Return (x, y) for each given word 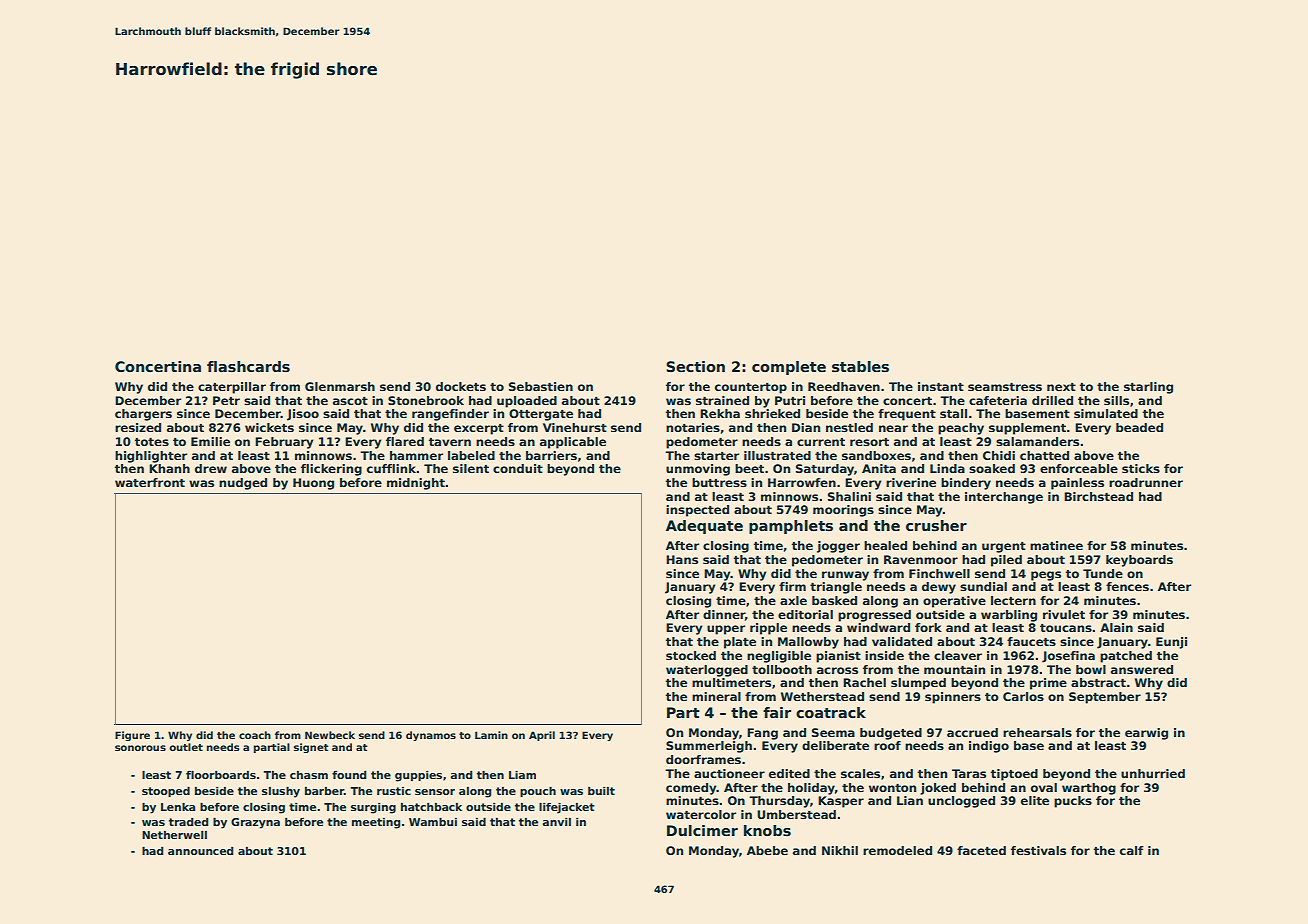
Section (695, 366)
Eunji (1171, 643)
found (349, 775)
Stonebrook (426, 400)
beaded (1139, 427)
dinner (724, 614)
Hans (682, 559)
